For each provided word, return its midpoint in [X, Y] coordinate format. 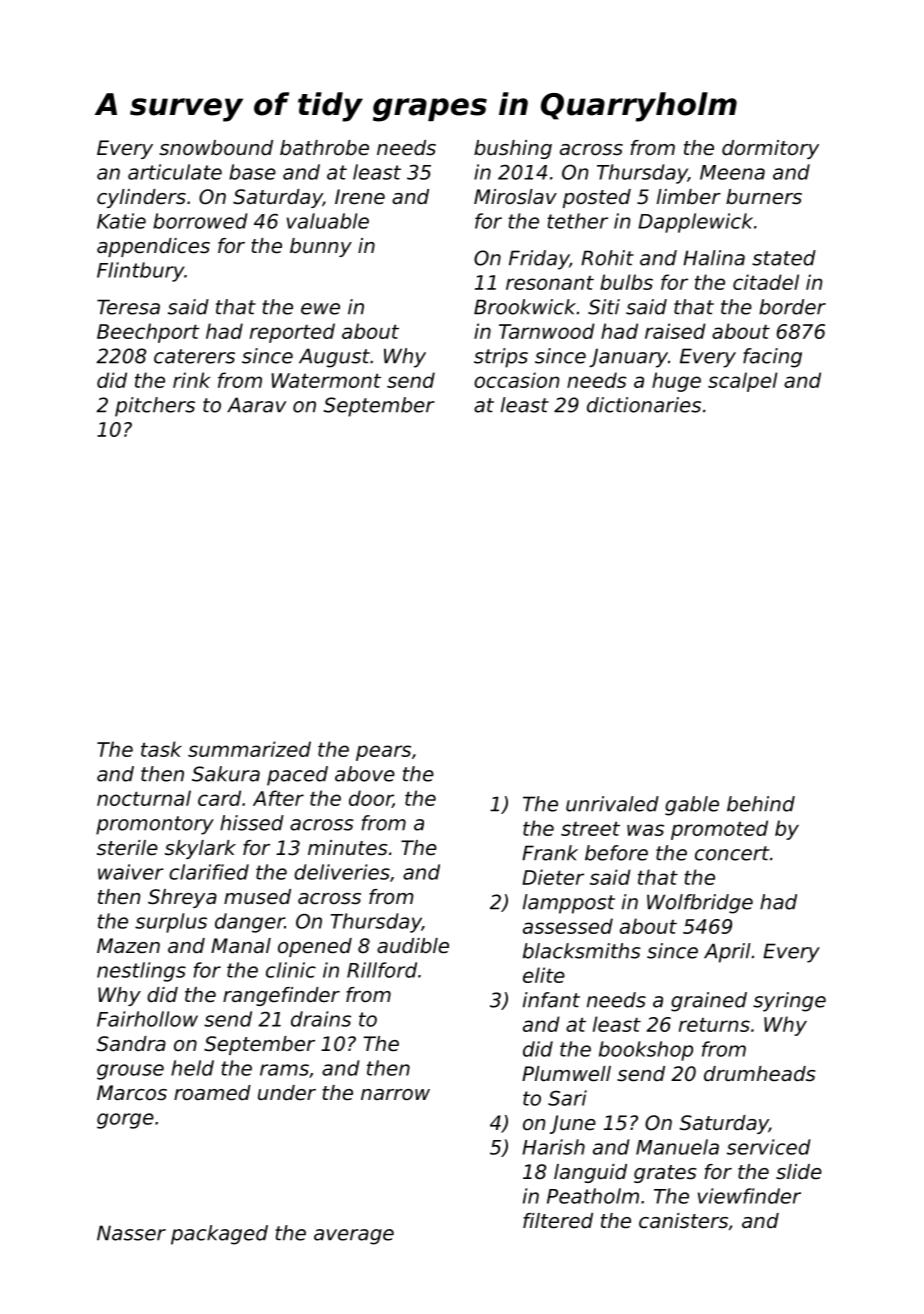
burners [764, 197]
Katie [121, 221]
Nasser [131, 1233]
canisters [683, 1221]
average [354, 1237]
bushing [513, 149]
